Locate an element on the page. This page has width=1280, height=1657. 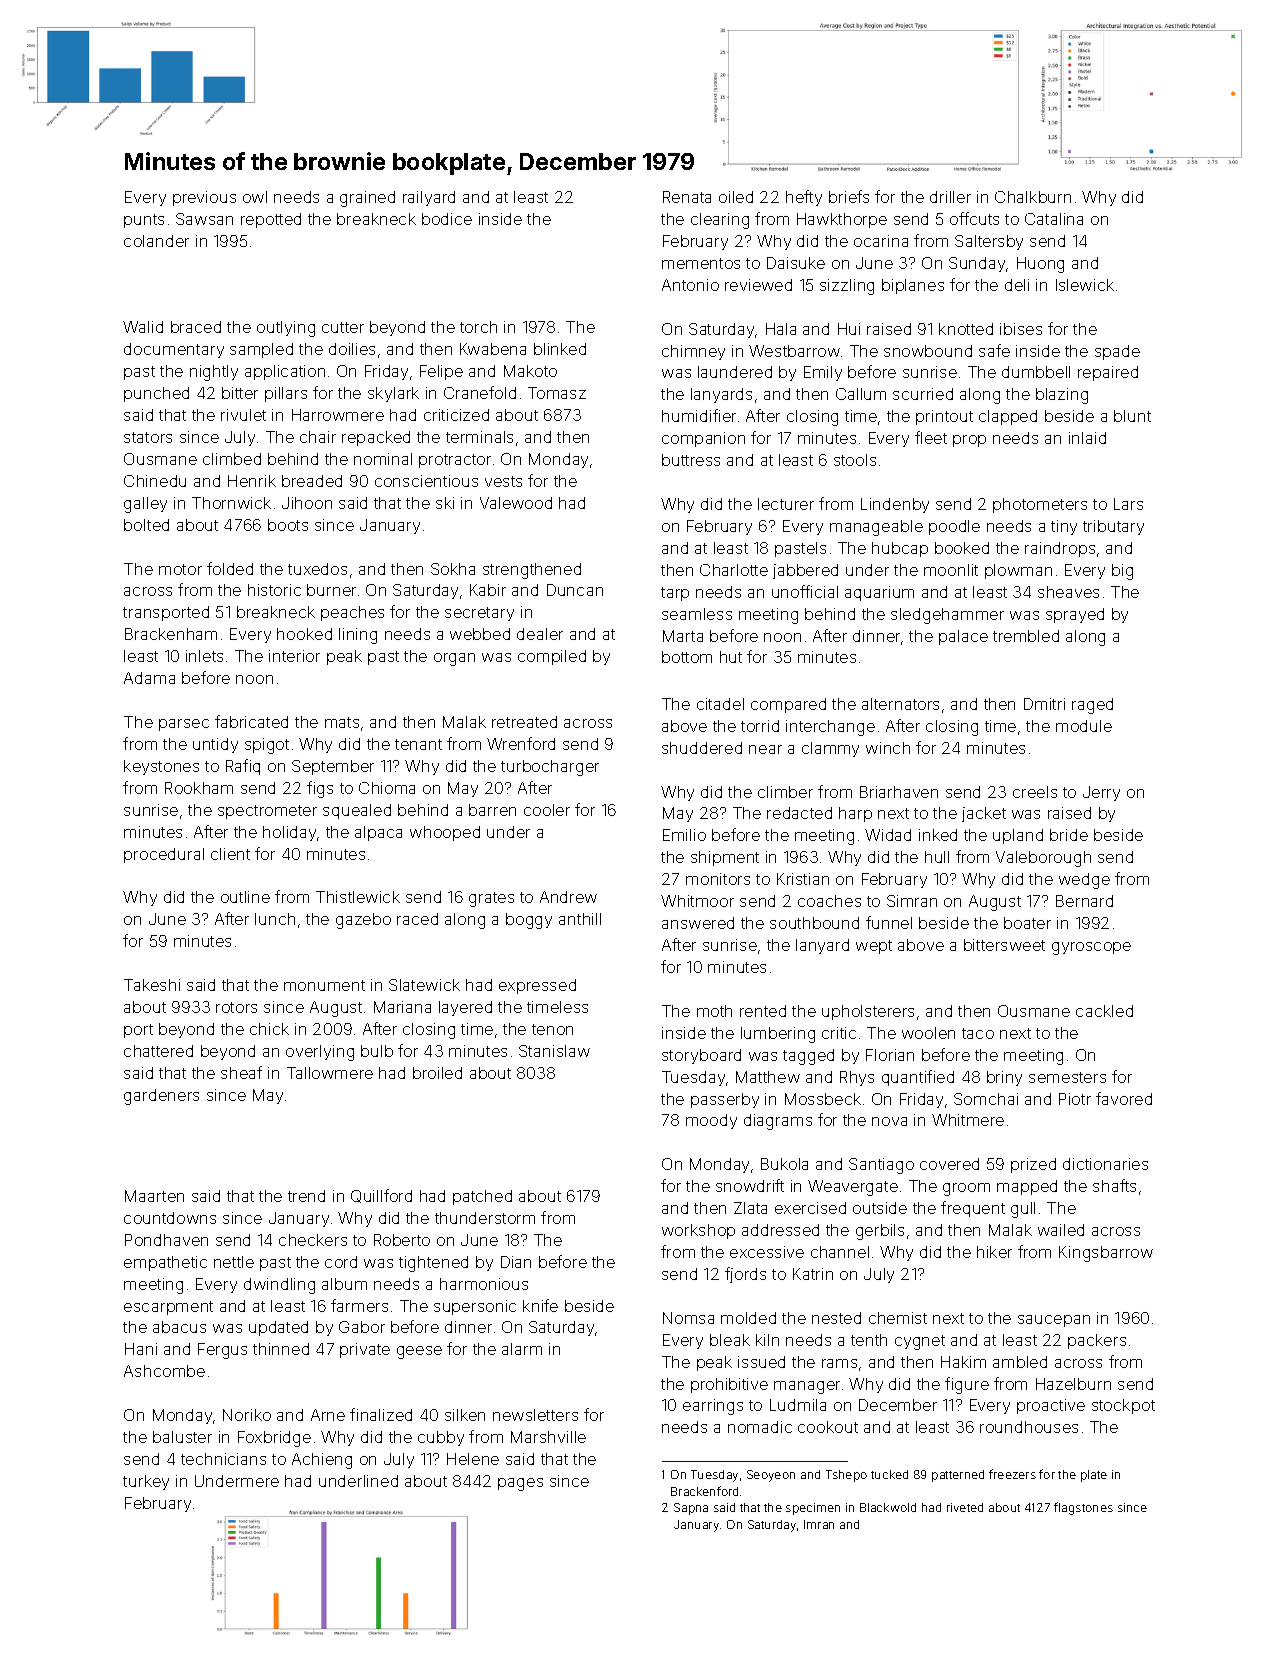
tarp is located at coordinates (675, 594).
